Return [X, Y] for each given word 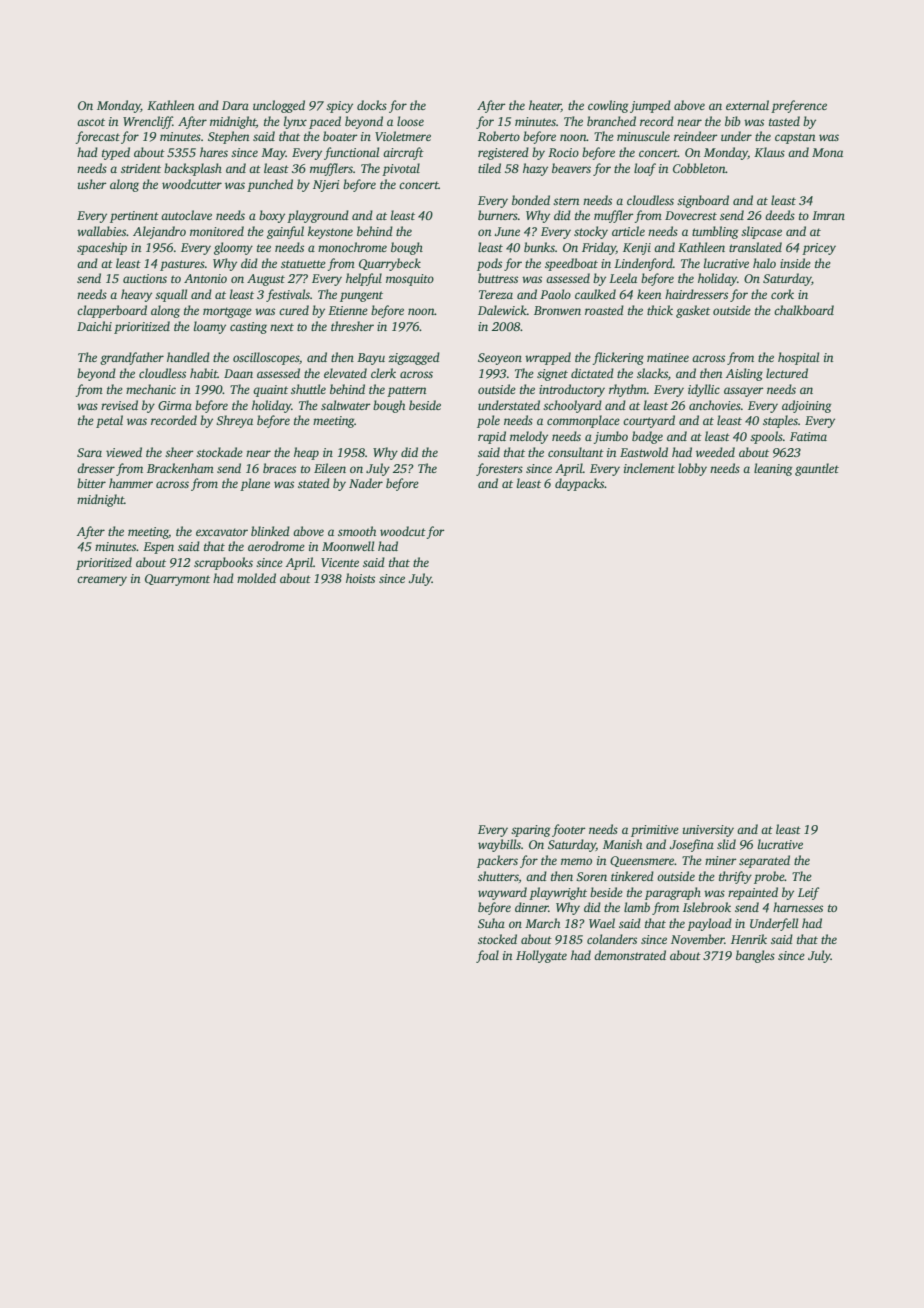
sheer [179, 452]
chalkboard [804, 310]
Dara [235, 105]
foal [487, 956]
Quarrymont [177, 580]
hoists [360, 578]
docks [372, 105]
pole [488, 421]
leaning [773, 469]
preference [799, 106]
